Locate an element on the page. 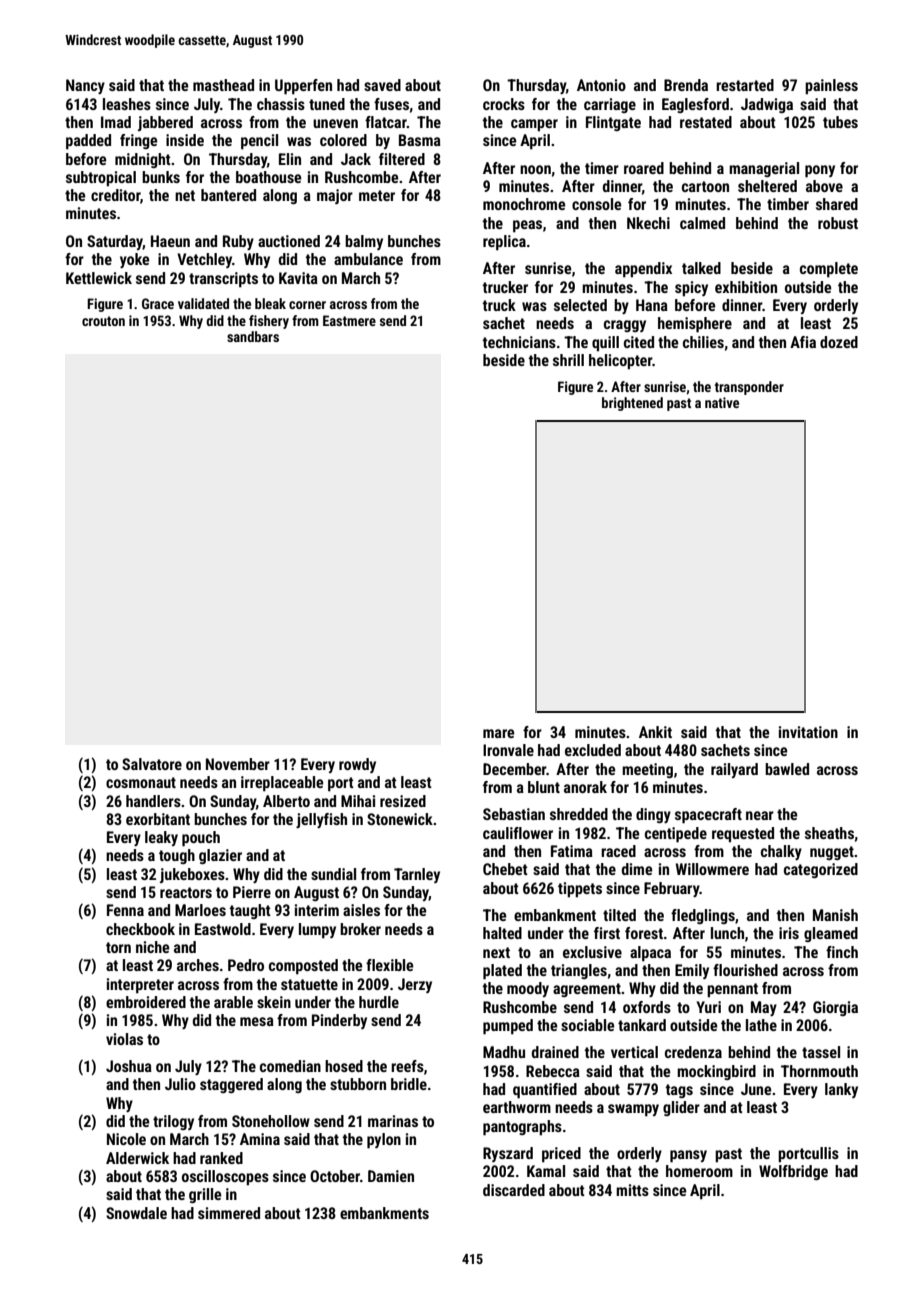  Yuri is located at coordinates (709, 1007).
